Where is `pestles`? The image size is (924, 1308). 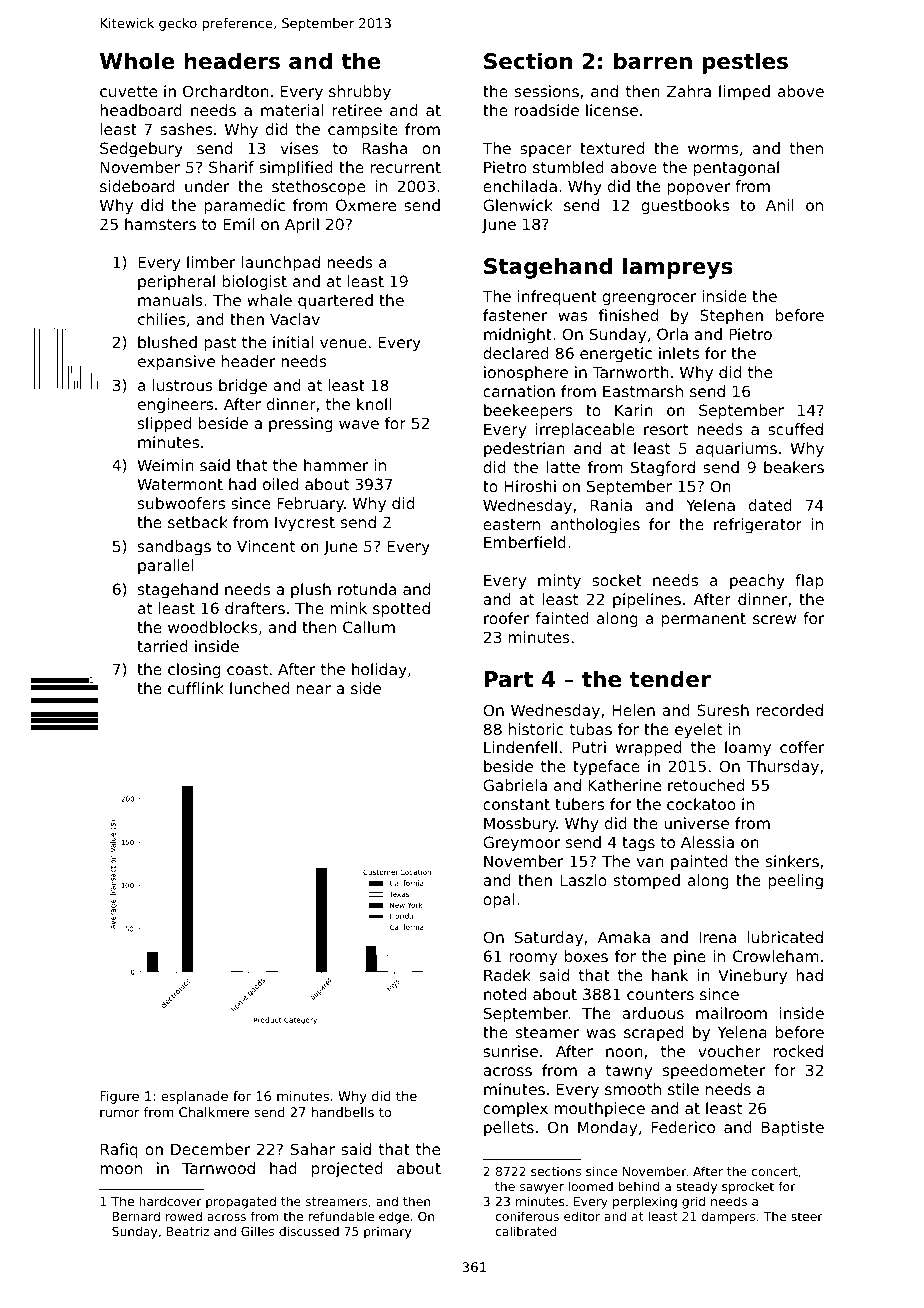
pestles is located at coordinates (745, 63).
